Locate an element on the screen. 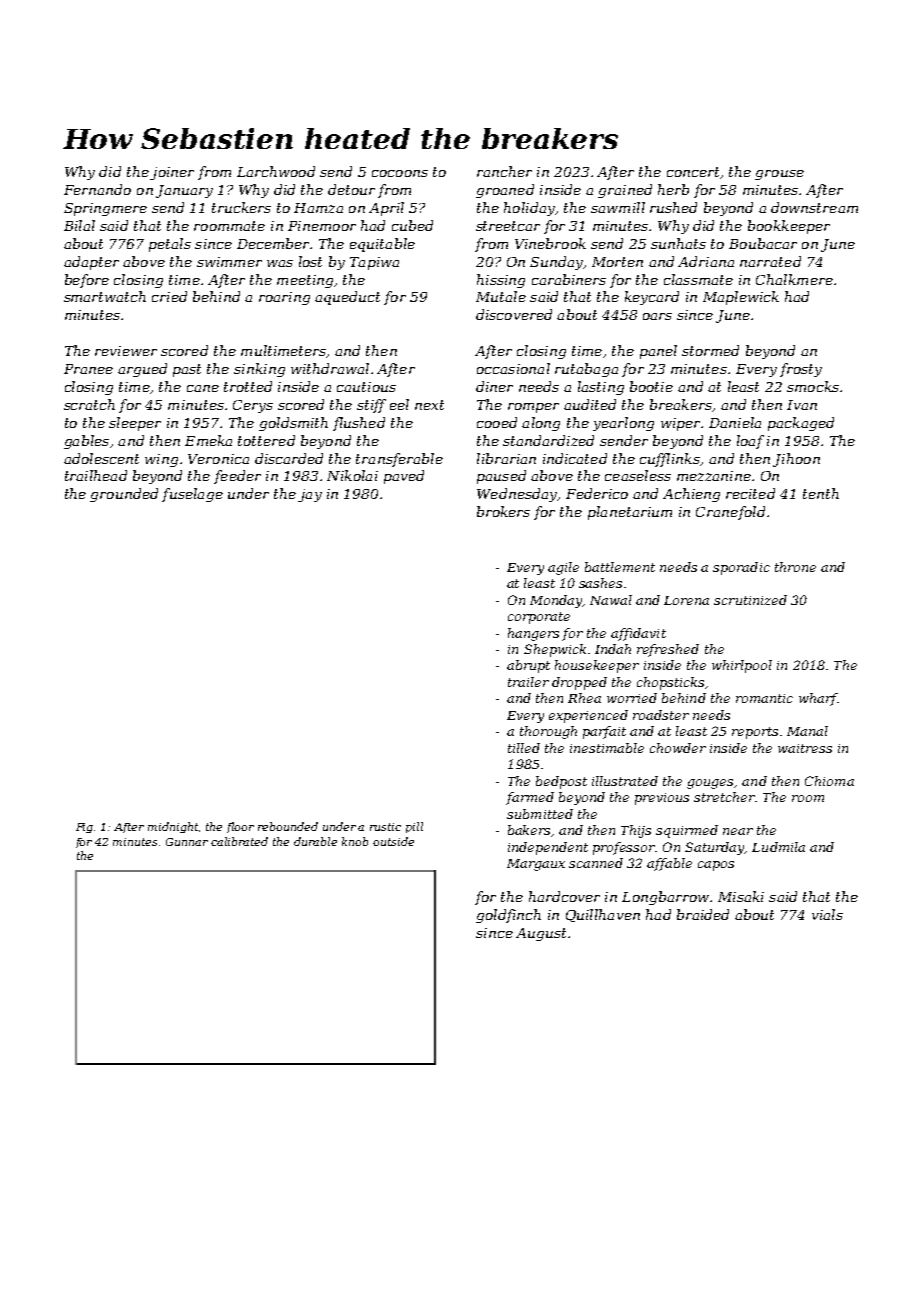  Fernando is located at coordinates (97, 189).
